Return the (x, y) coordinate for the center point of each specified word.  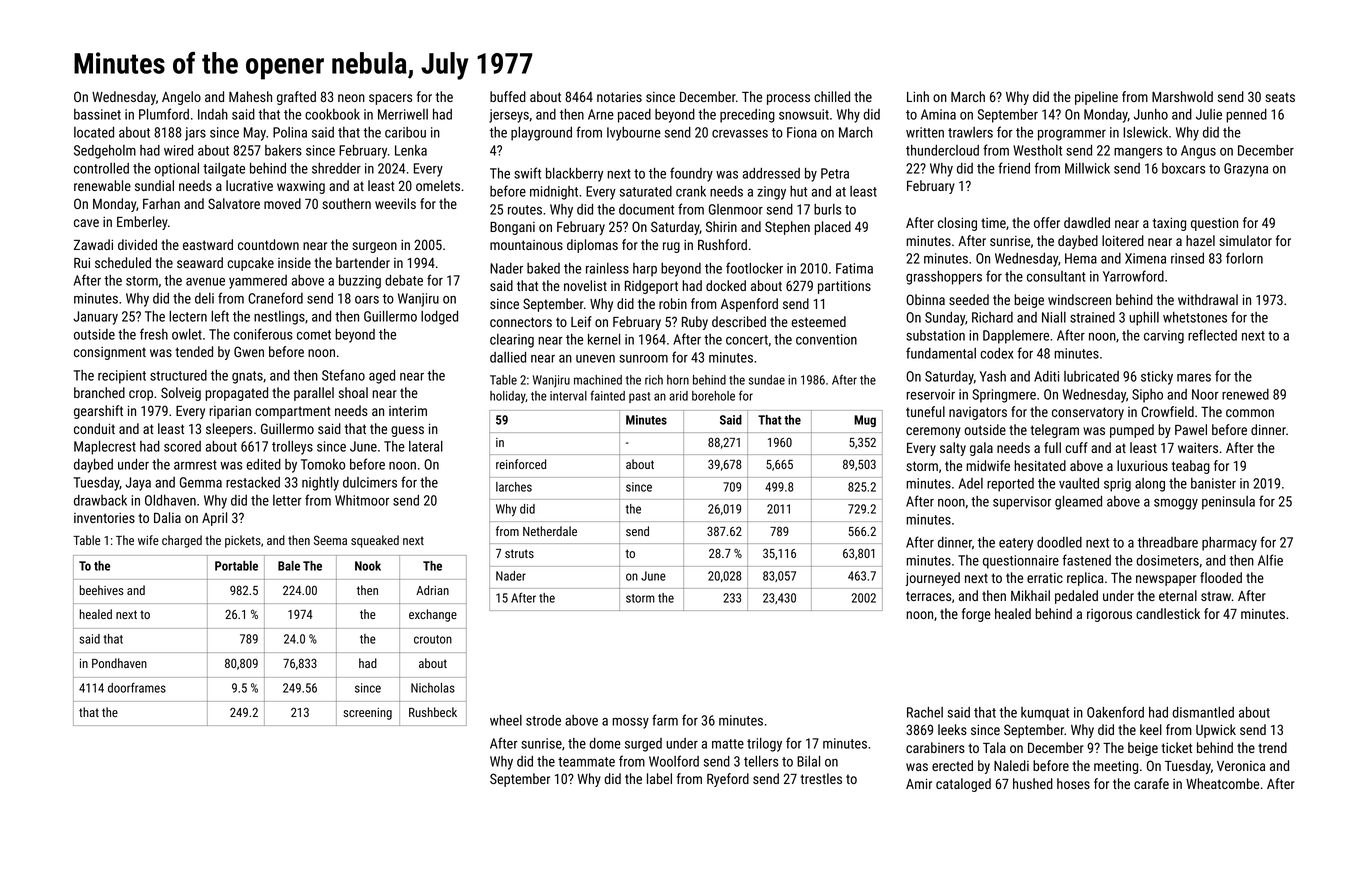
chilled (832, 96)
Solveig (181, 394)
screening (367, 714)
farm (665, 720)
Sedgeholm (105, 152)
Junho (1151, 114)
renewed (1245, 394)
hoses (1073, 783)
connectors (521, 322)
